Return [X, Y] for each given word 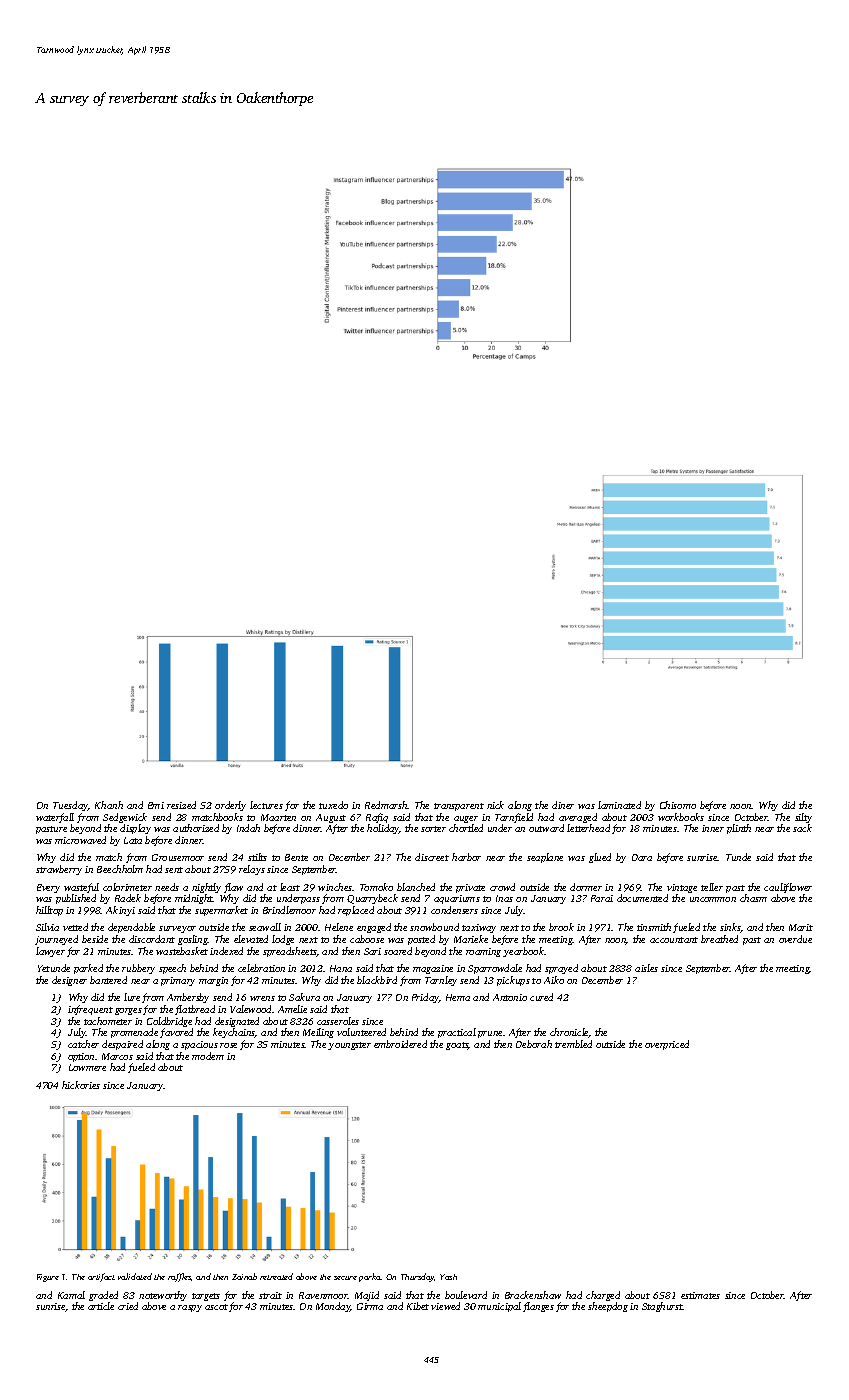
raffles [179, 1277]
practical [457, 1033]
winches [335, 887]
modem [208, 1056]
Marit [801, 927]
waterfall [55, 818]
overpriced [667, 1045]
